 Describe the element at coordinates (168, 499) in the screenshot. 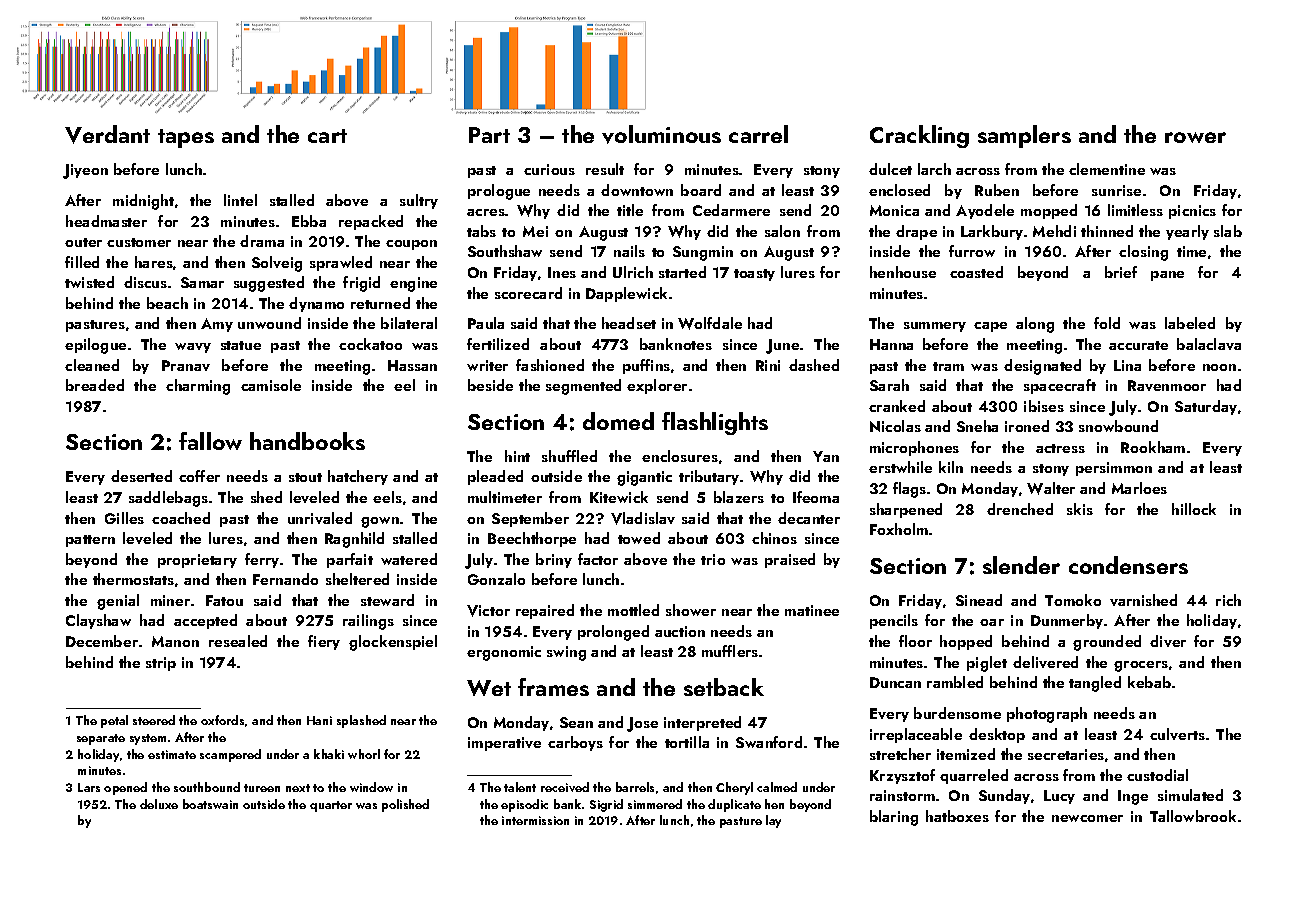

I see `saddlebags` at that location.
